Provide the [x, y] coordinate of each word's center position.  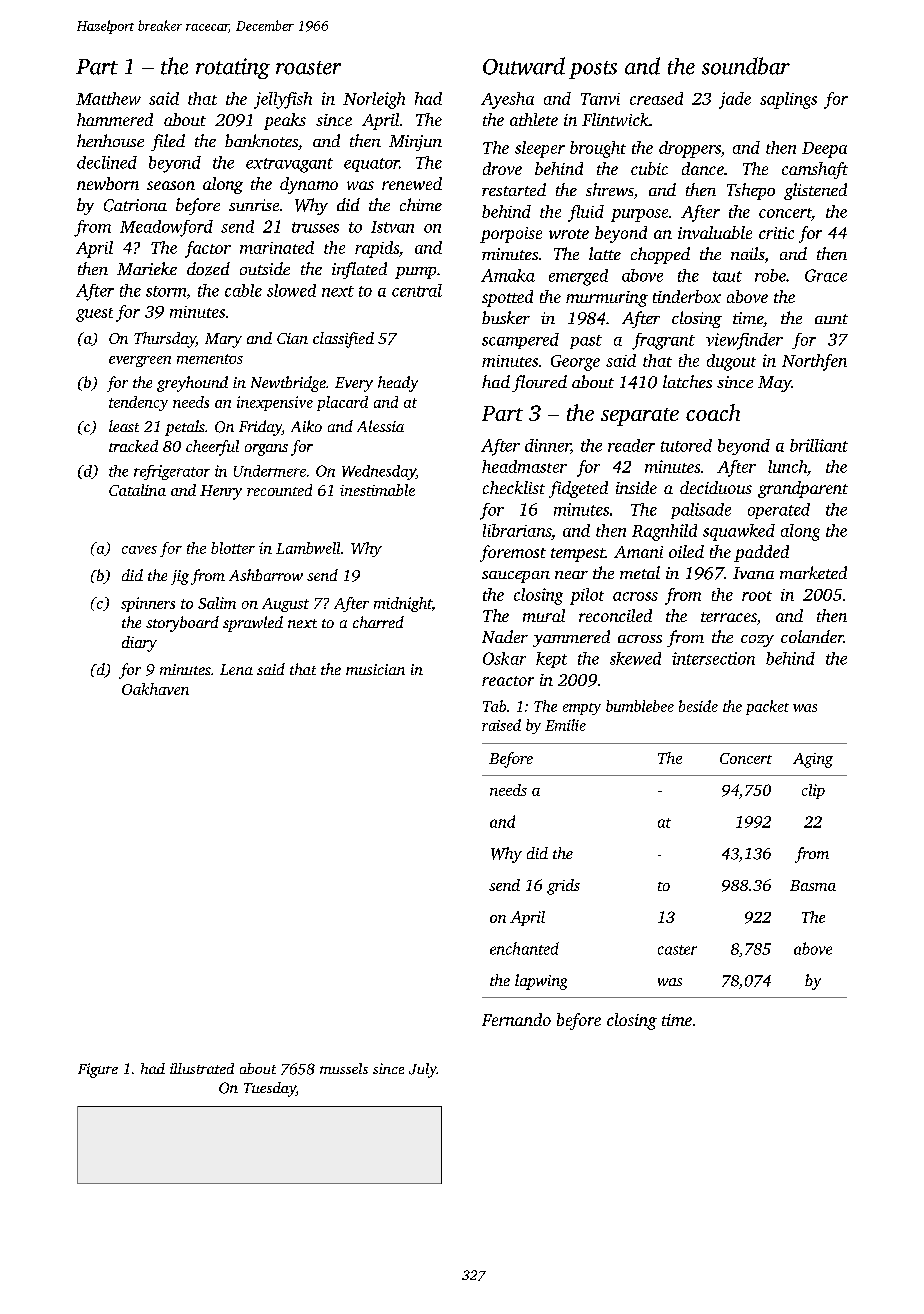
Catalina [137, 490]
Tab [494, 706]
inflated [359, 270]
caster [677, 950]
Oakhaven [155, 689]
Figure [98, 1070]
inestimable [377, 490]
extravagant [289, 165]
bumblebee [640, 706]
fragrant [663, 341]
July [423, 1070]
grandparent [803, 489]
